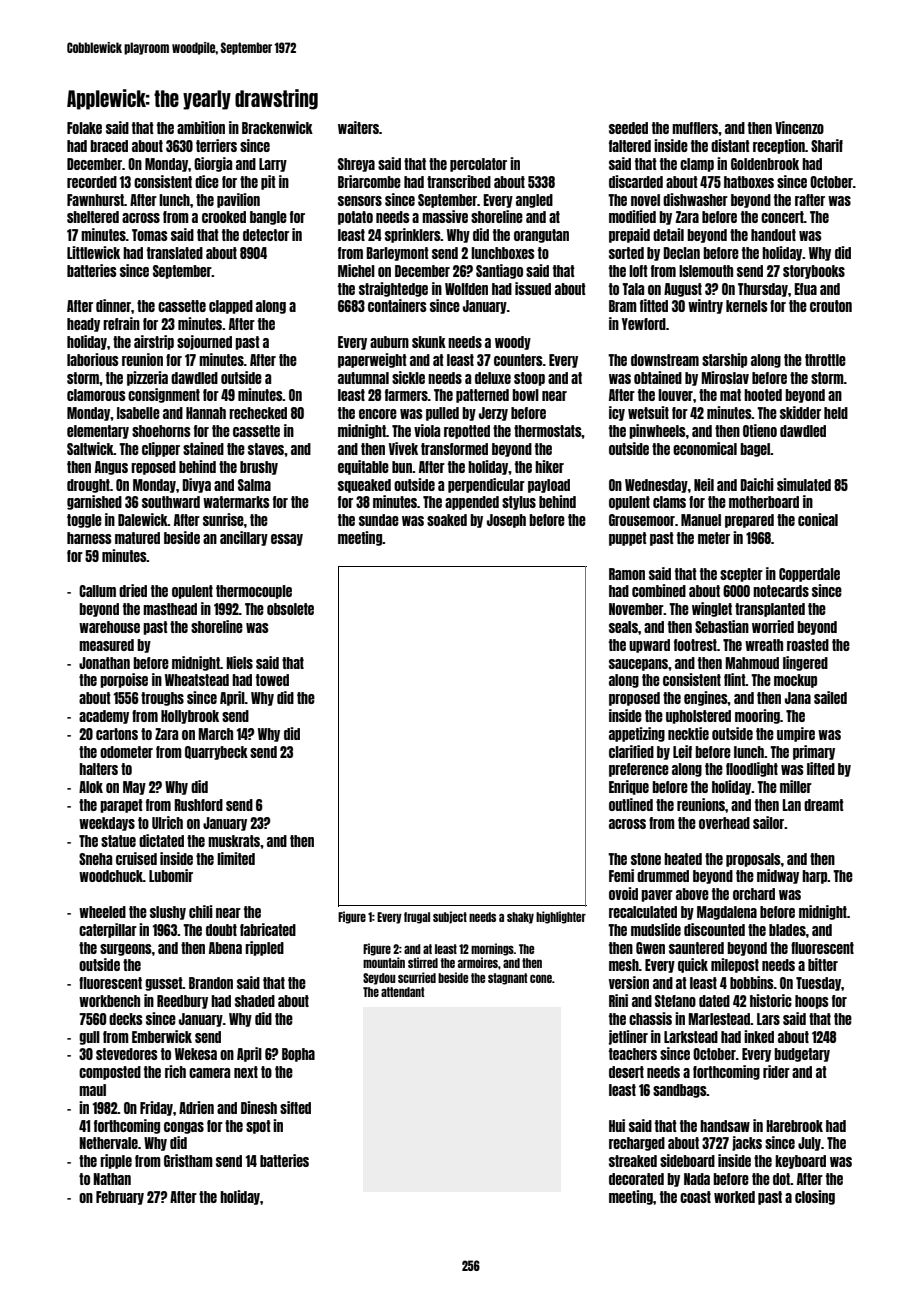 The width and height of the document is (924, 1308). I want to click on translated, so click(175, 253).
